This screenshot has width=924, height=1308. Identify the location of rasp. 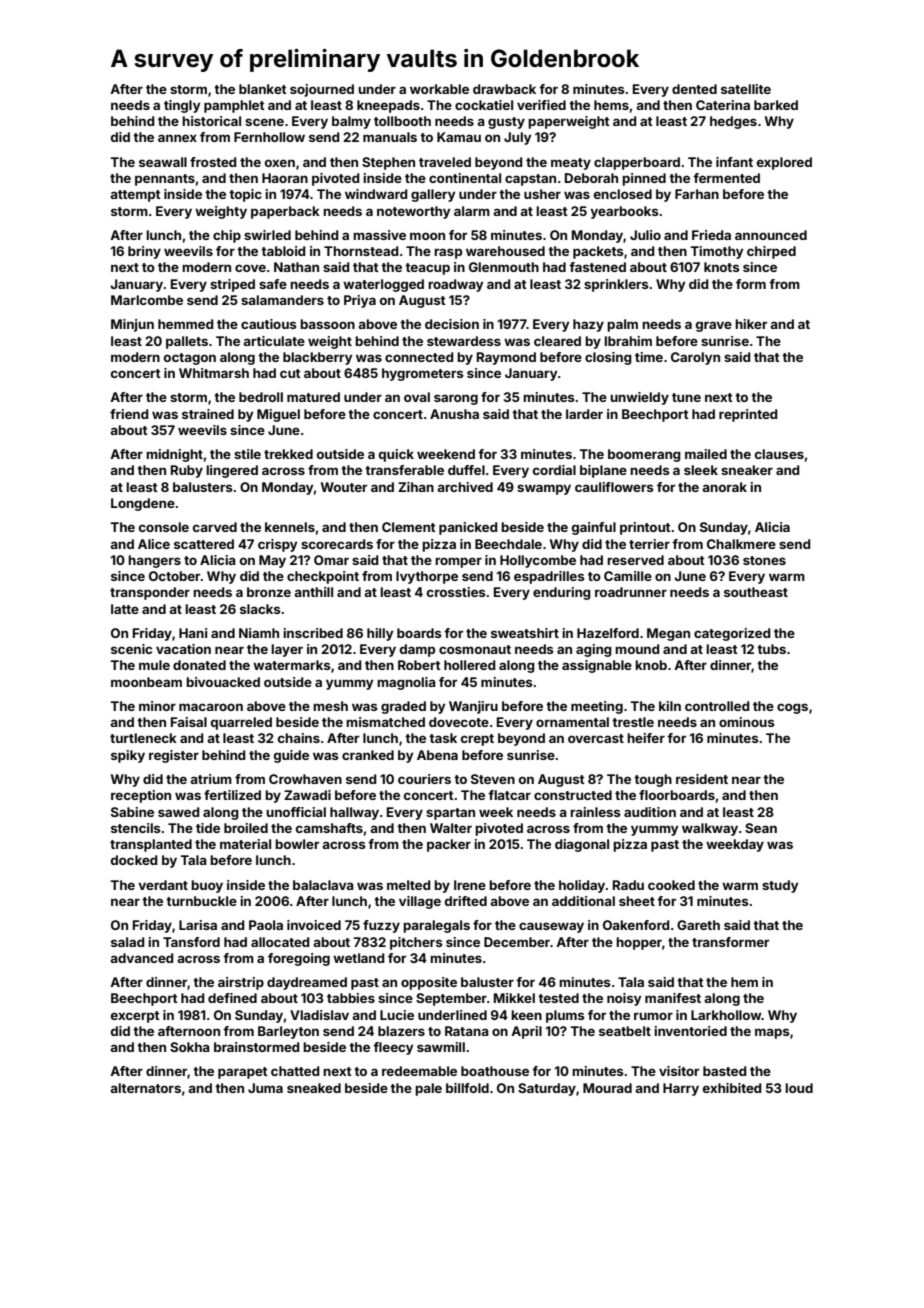
(448, 253).
